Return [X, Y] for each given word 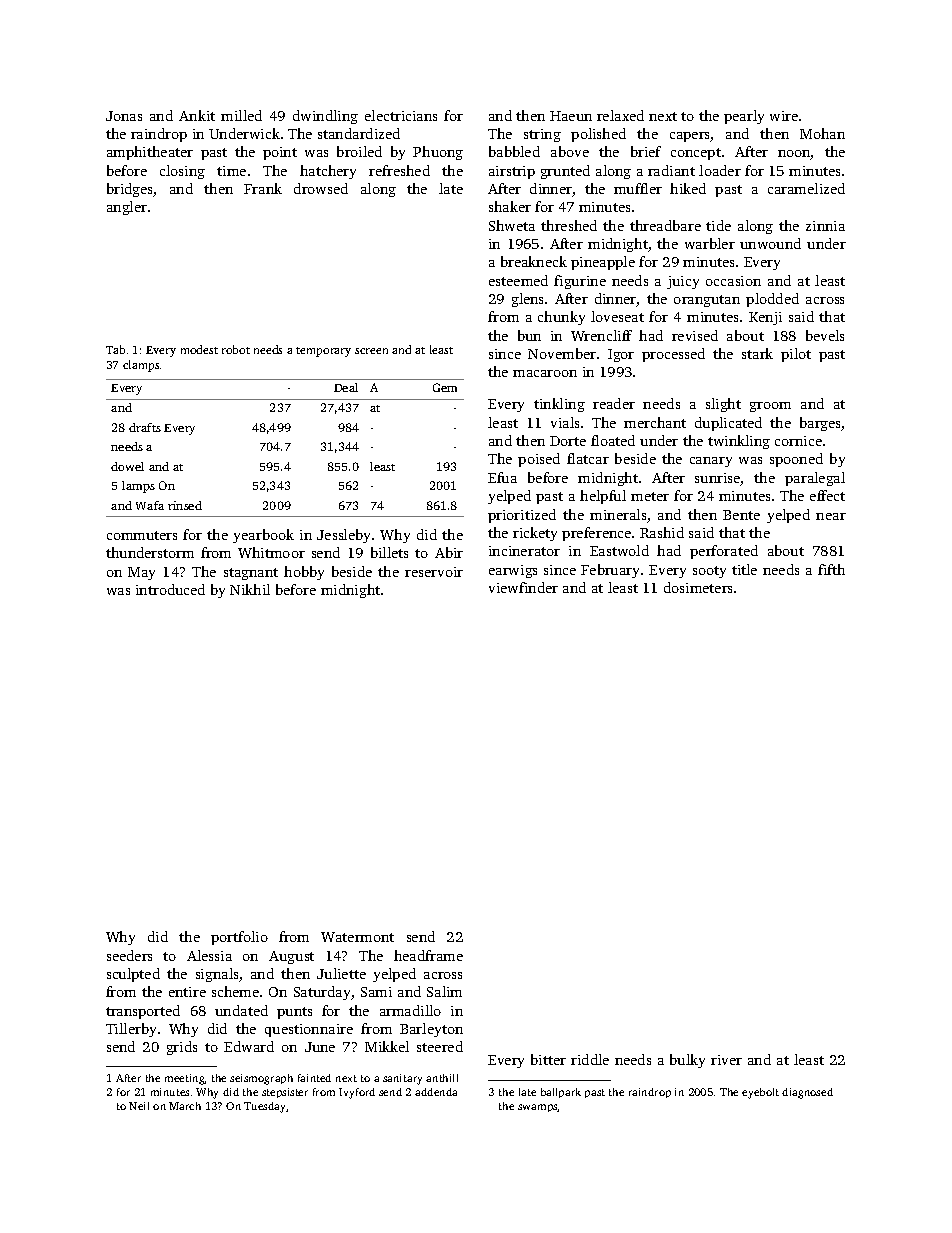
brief [646, 151]
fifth [831, 569]
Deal [346, 387]
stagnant [251, 574]
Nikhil [250, 589]
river [726, 1060]
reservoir [434, 572]
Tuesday [265, 1107]
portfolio [239, 938]
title [744, 569]
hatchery [328, 172]
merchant [655, 422]
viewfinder [523, 587]
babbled [514, 151]
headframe [428, 955]
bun [529, 335]
